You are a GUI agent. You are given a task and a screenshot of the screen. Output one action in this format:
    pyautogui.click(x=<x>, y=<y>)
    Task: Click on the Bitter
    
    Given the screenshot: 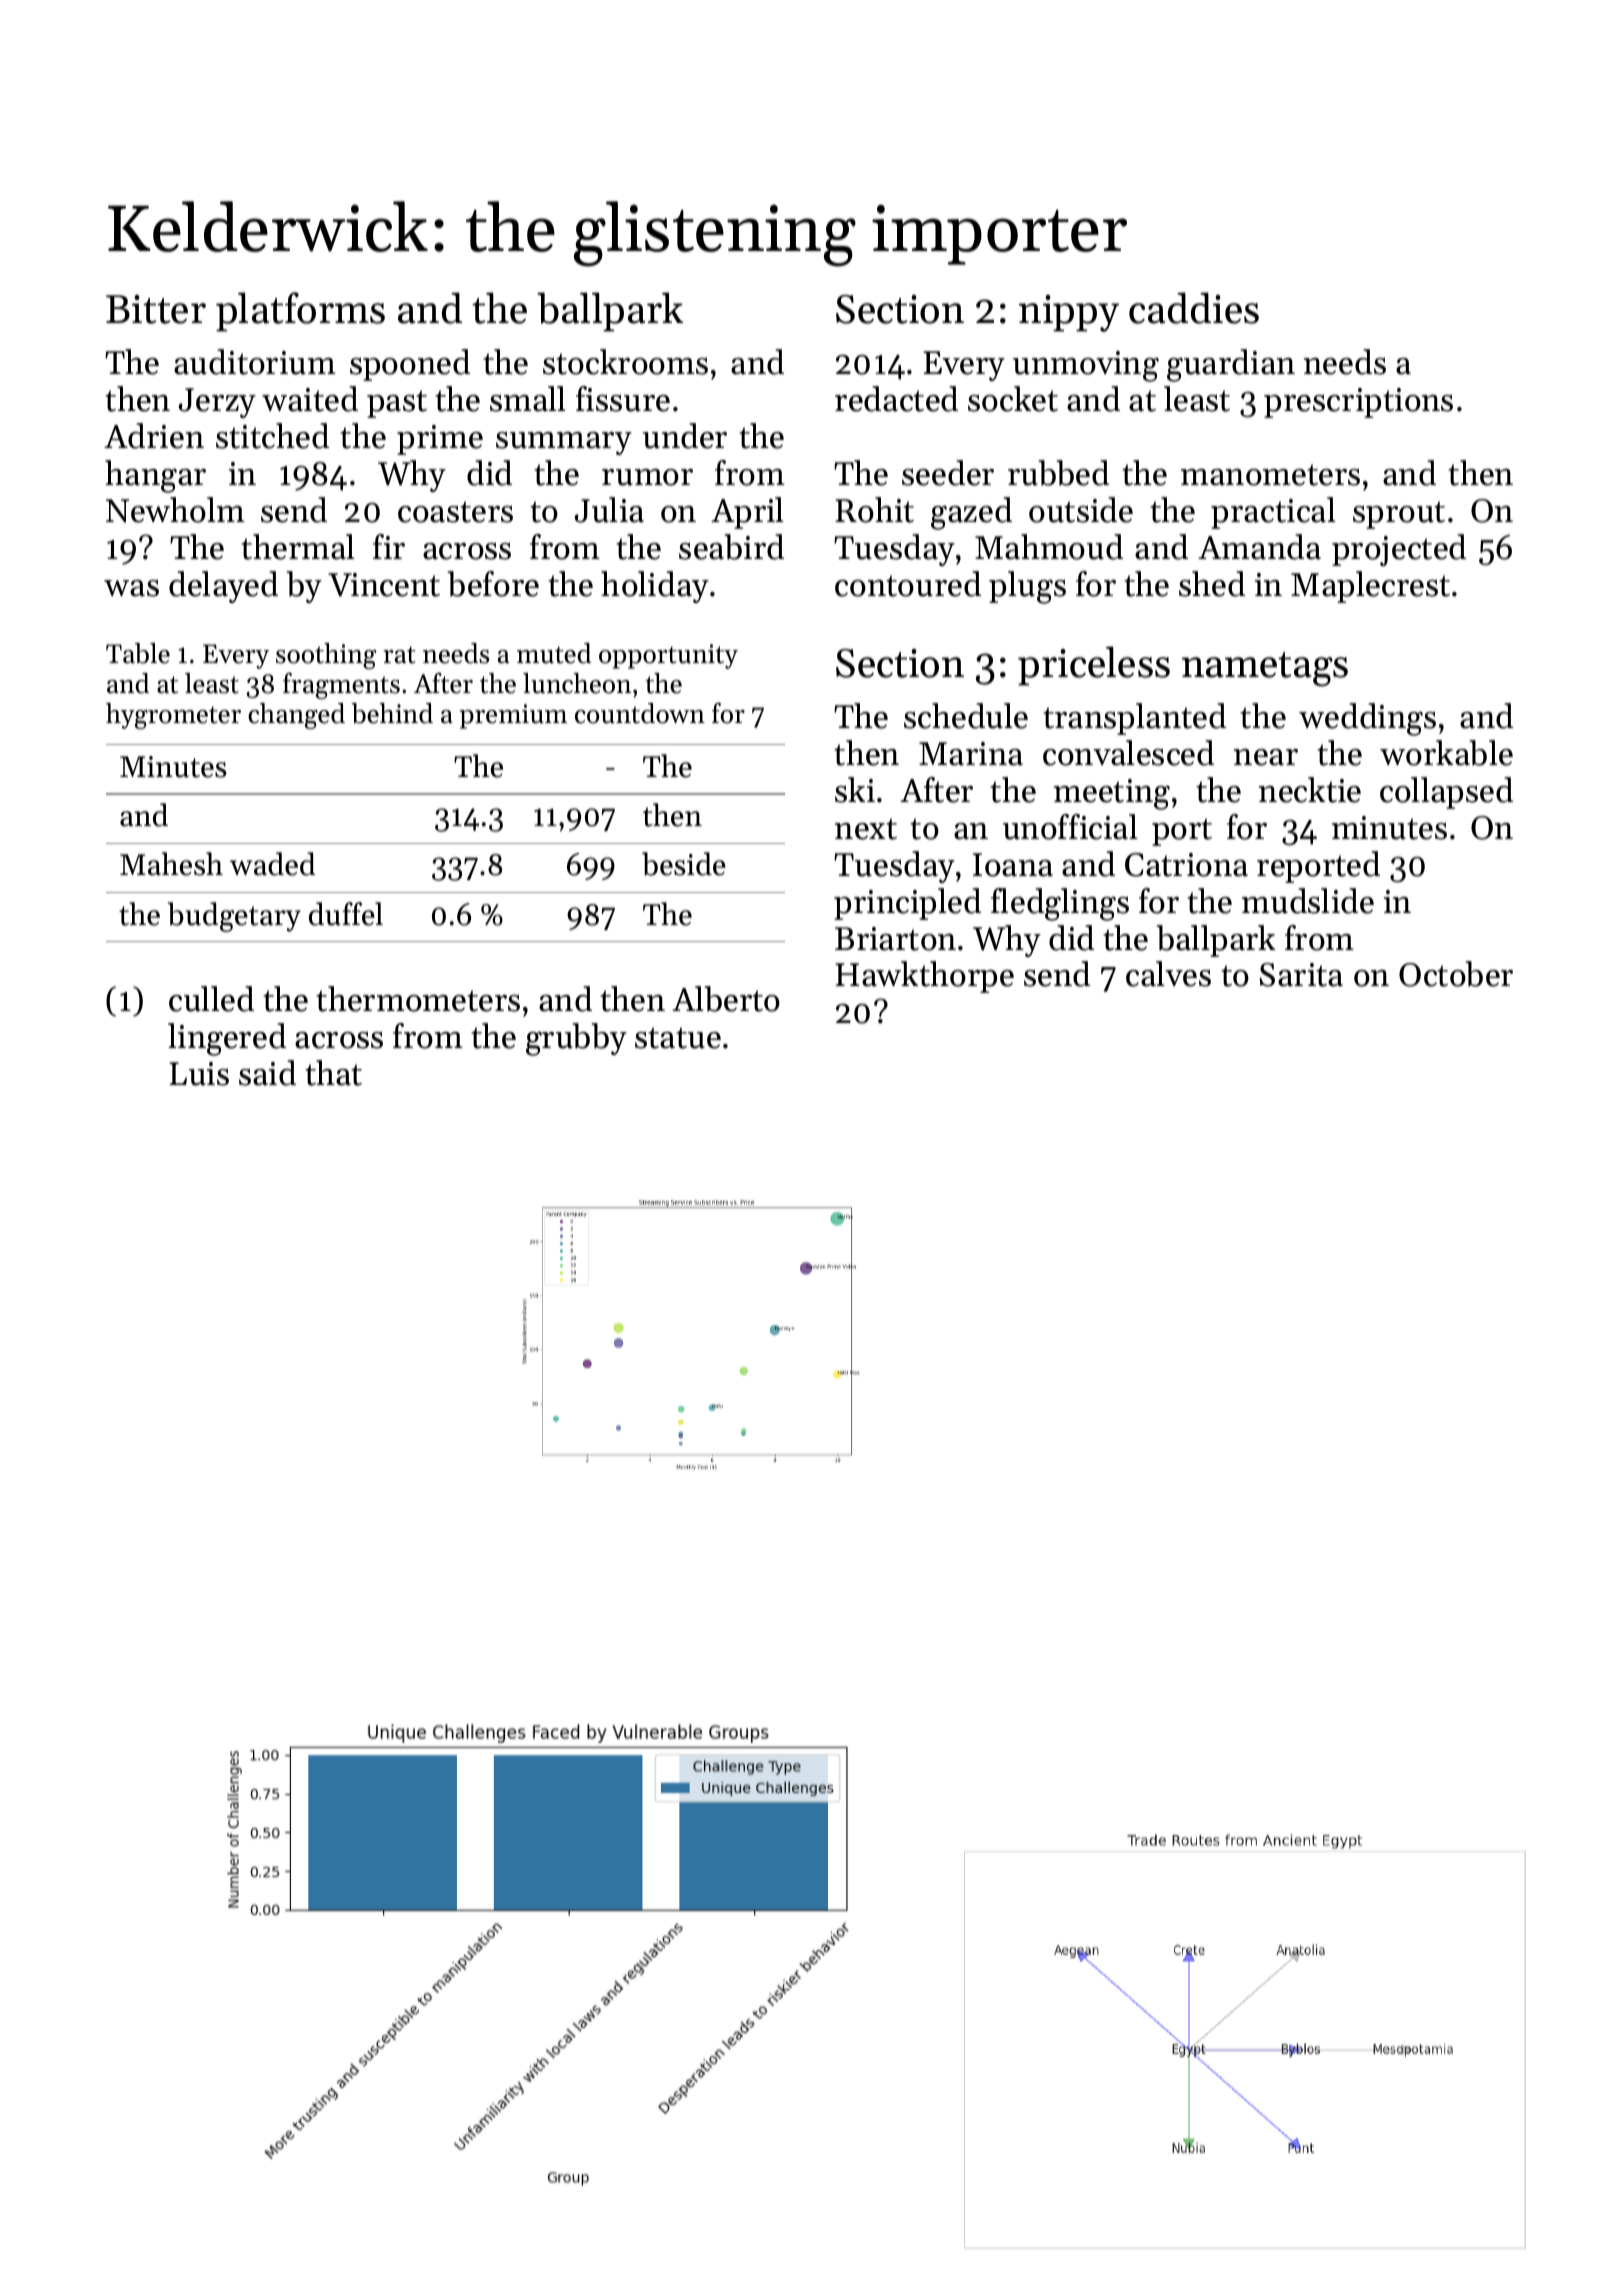 What is the action you would take?
    pyautogui.click(x=156, y=309)
